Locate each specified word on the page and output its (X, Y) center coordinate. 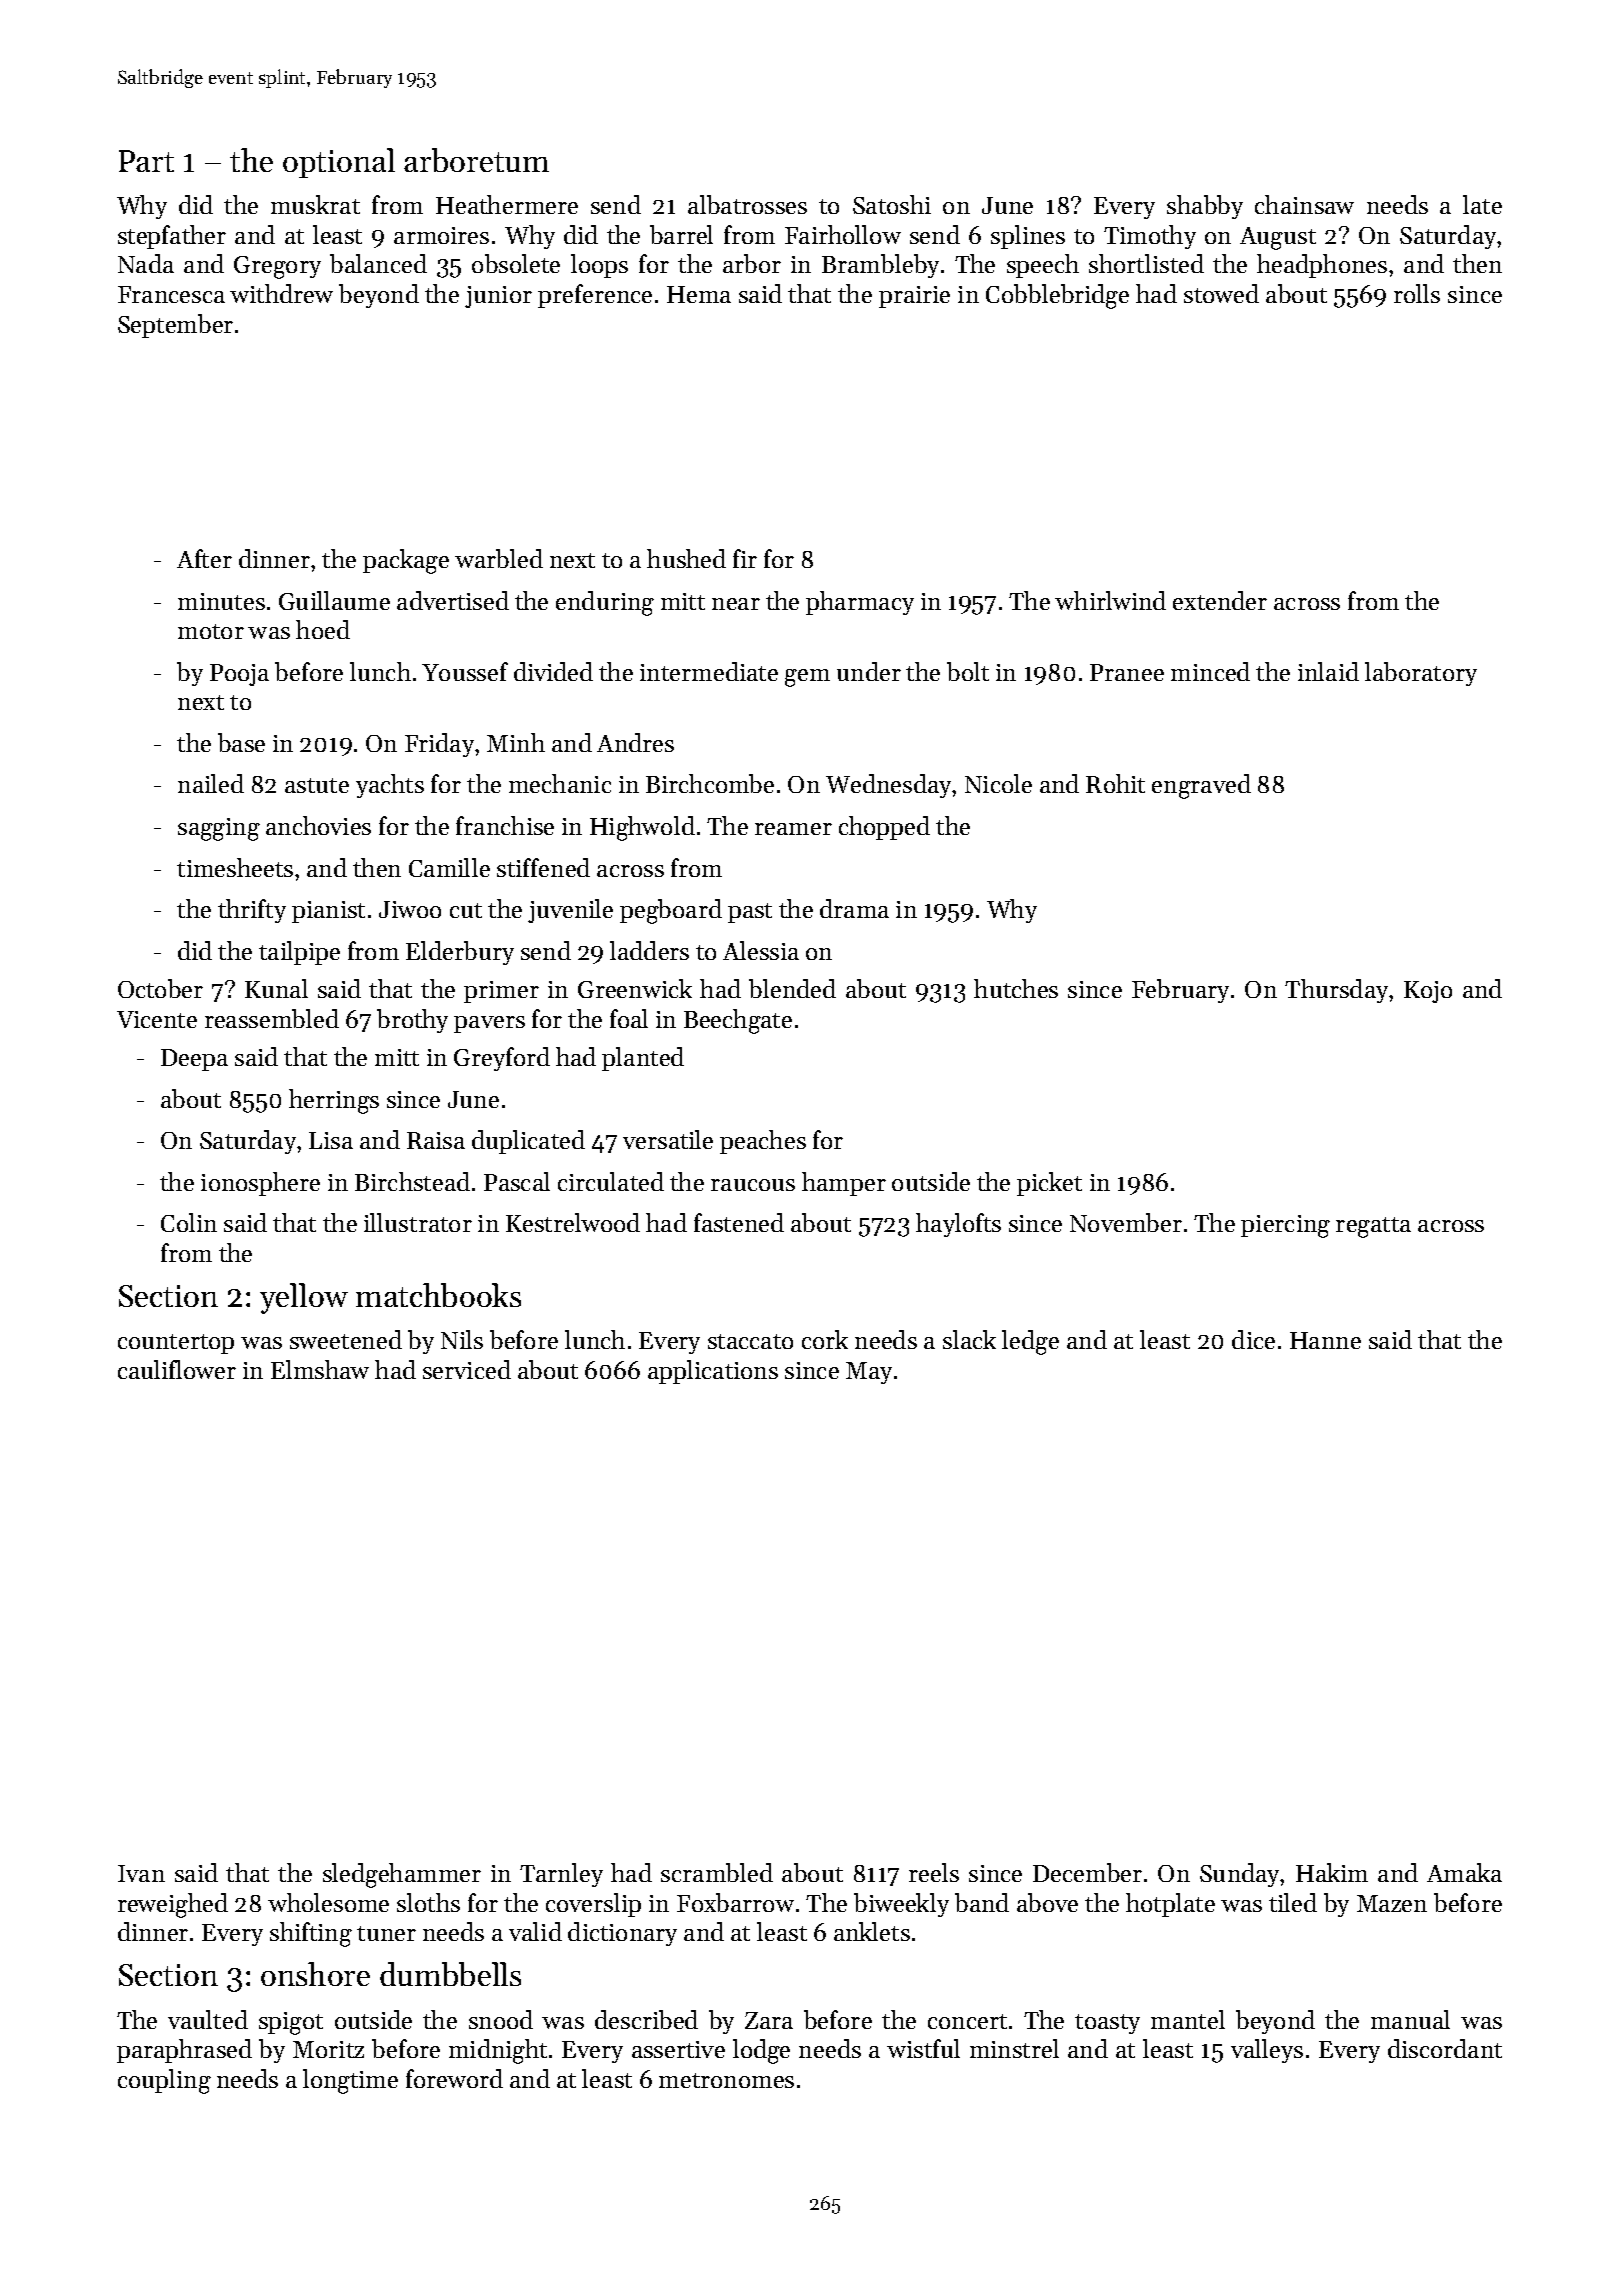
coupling (164, 2081)
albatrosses (747, 204)
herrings (334, 1101)
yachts (390, 786)
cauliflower (177, 1369)
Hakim (1332, 1872)
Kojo (1428, 992)
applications (713, 1372)
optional (339, 163)
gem (807, 678)
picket (1049, 1184)
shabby (1205, 207)
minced (1210, 671)
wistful (923, 2048)
